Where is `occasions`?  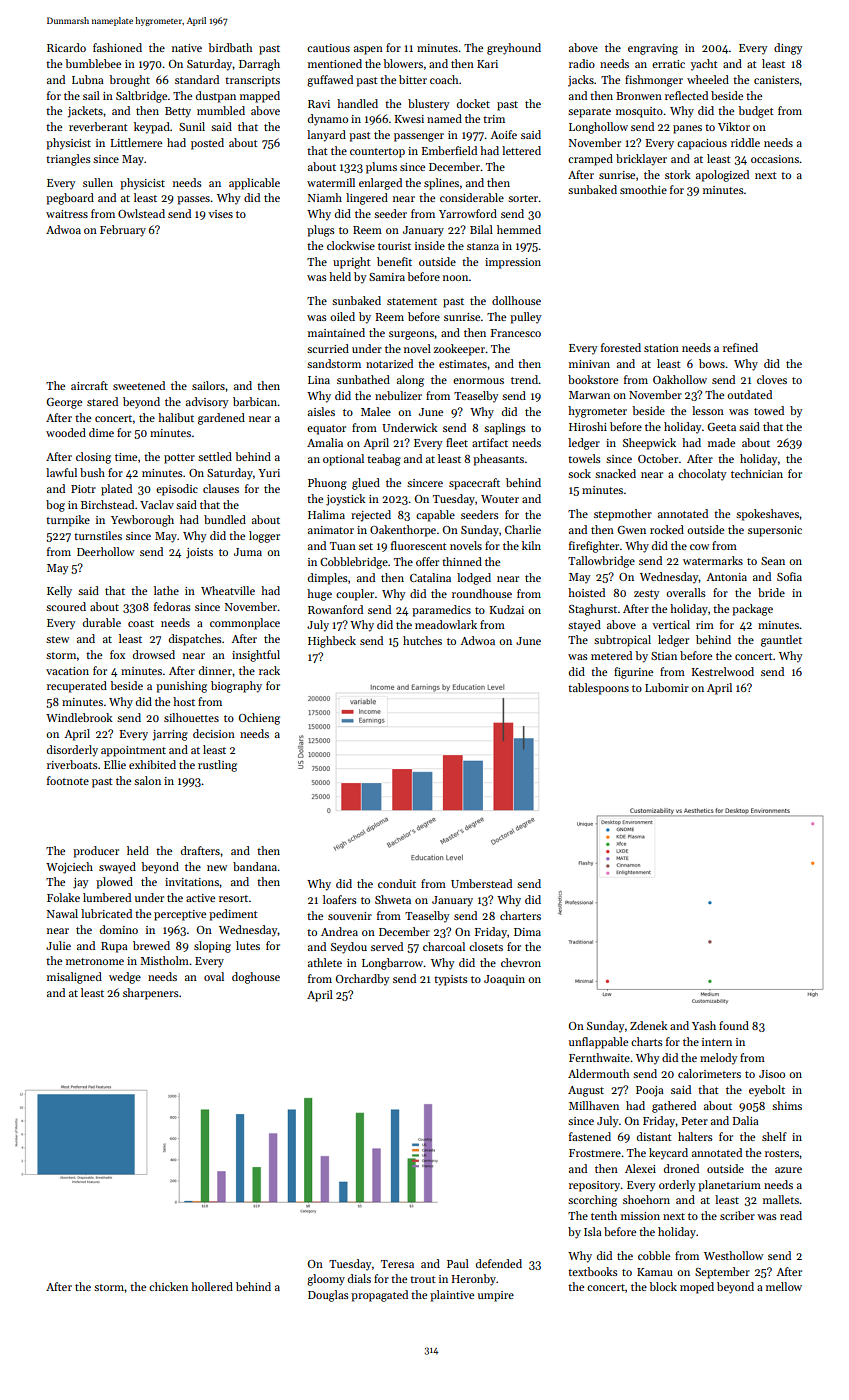
occasions is located at coordinates (775, 159).
